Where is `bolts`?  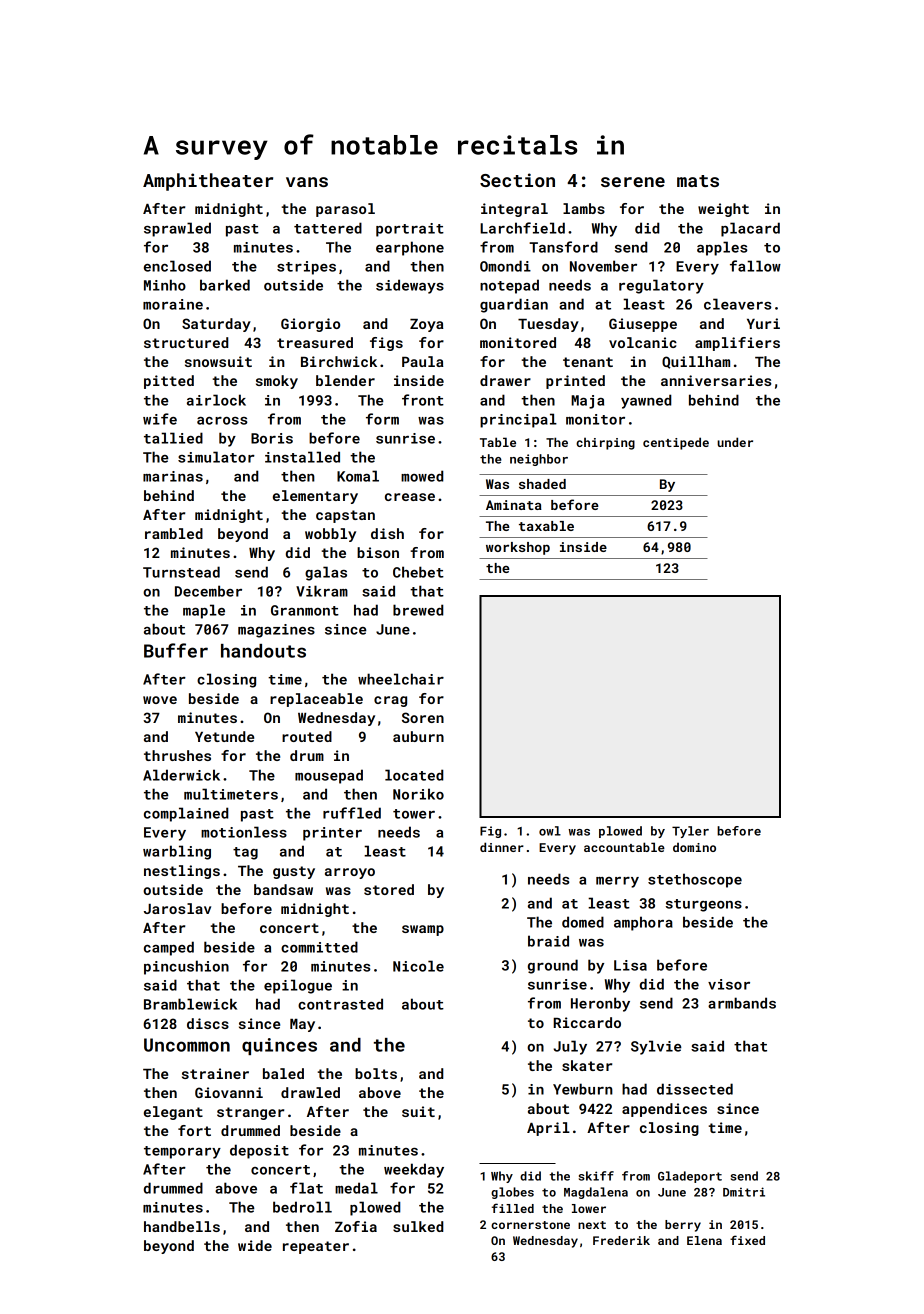
bolts is located at coordinates (376, 1073).
